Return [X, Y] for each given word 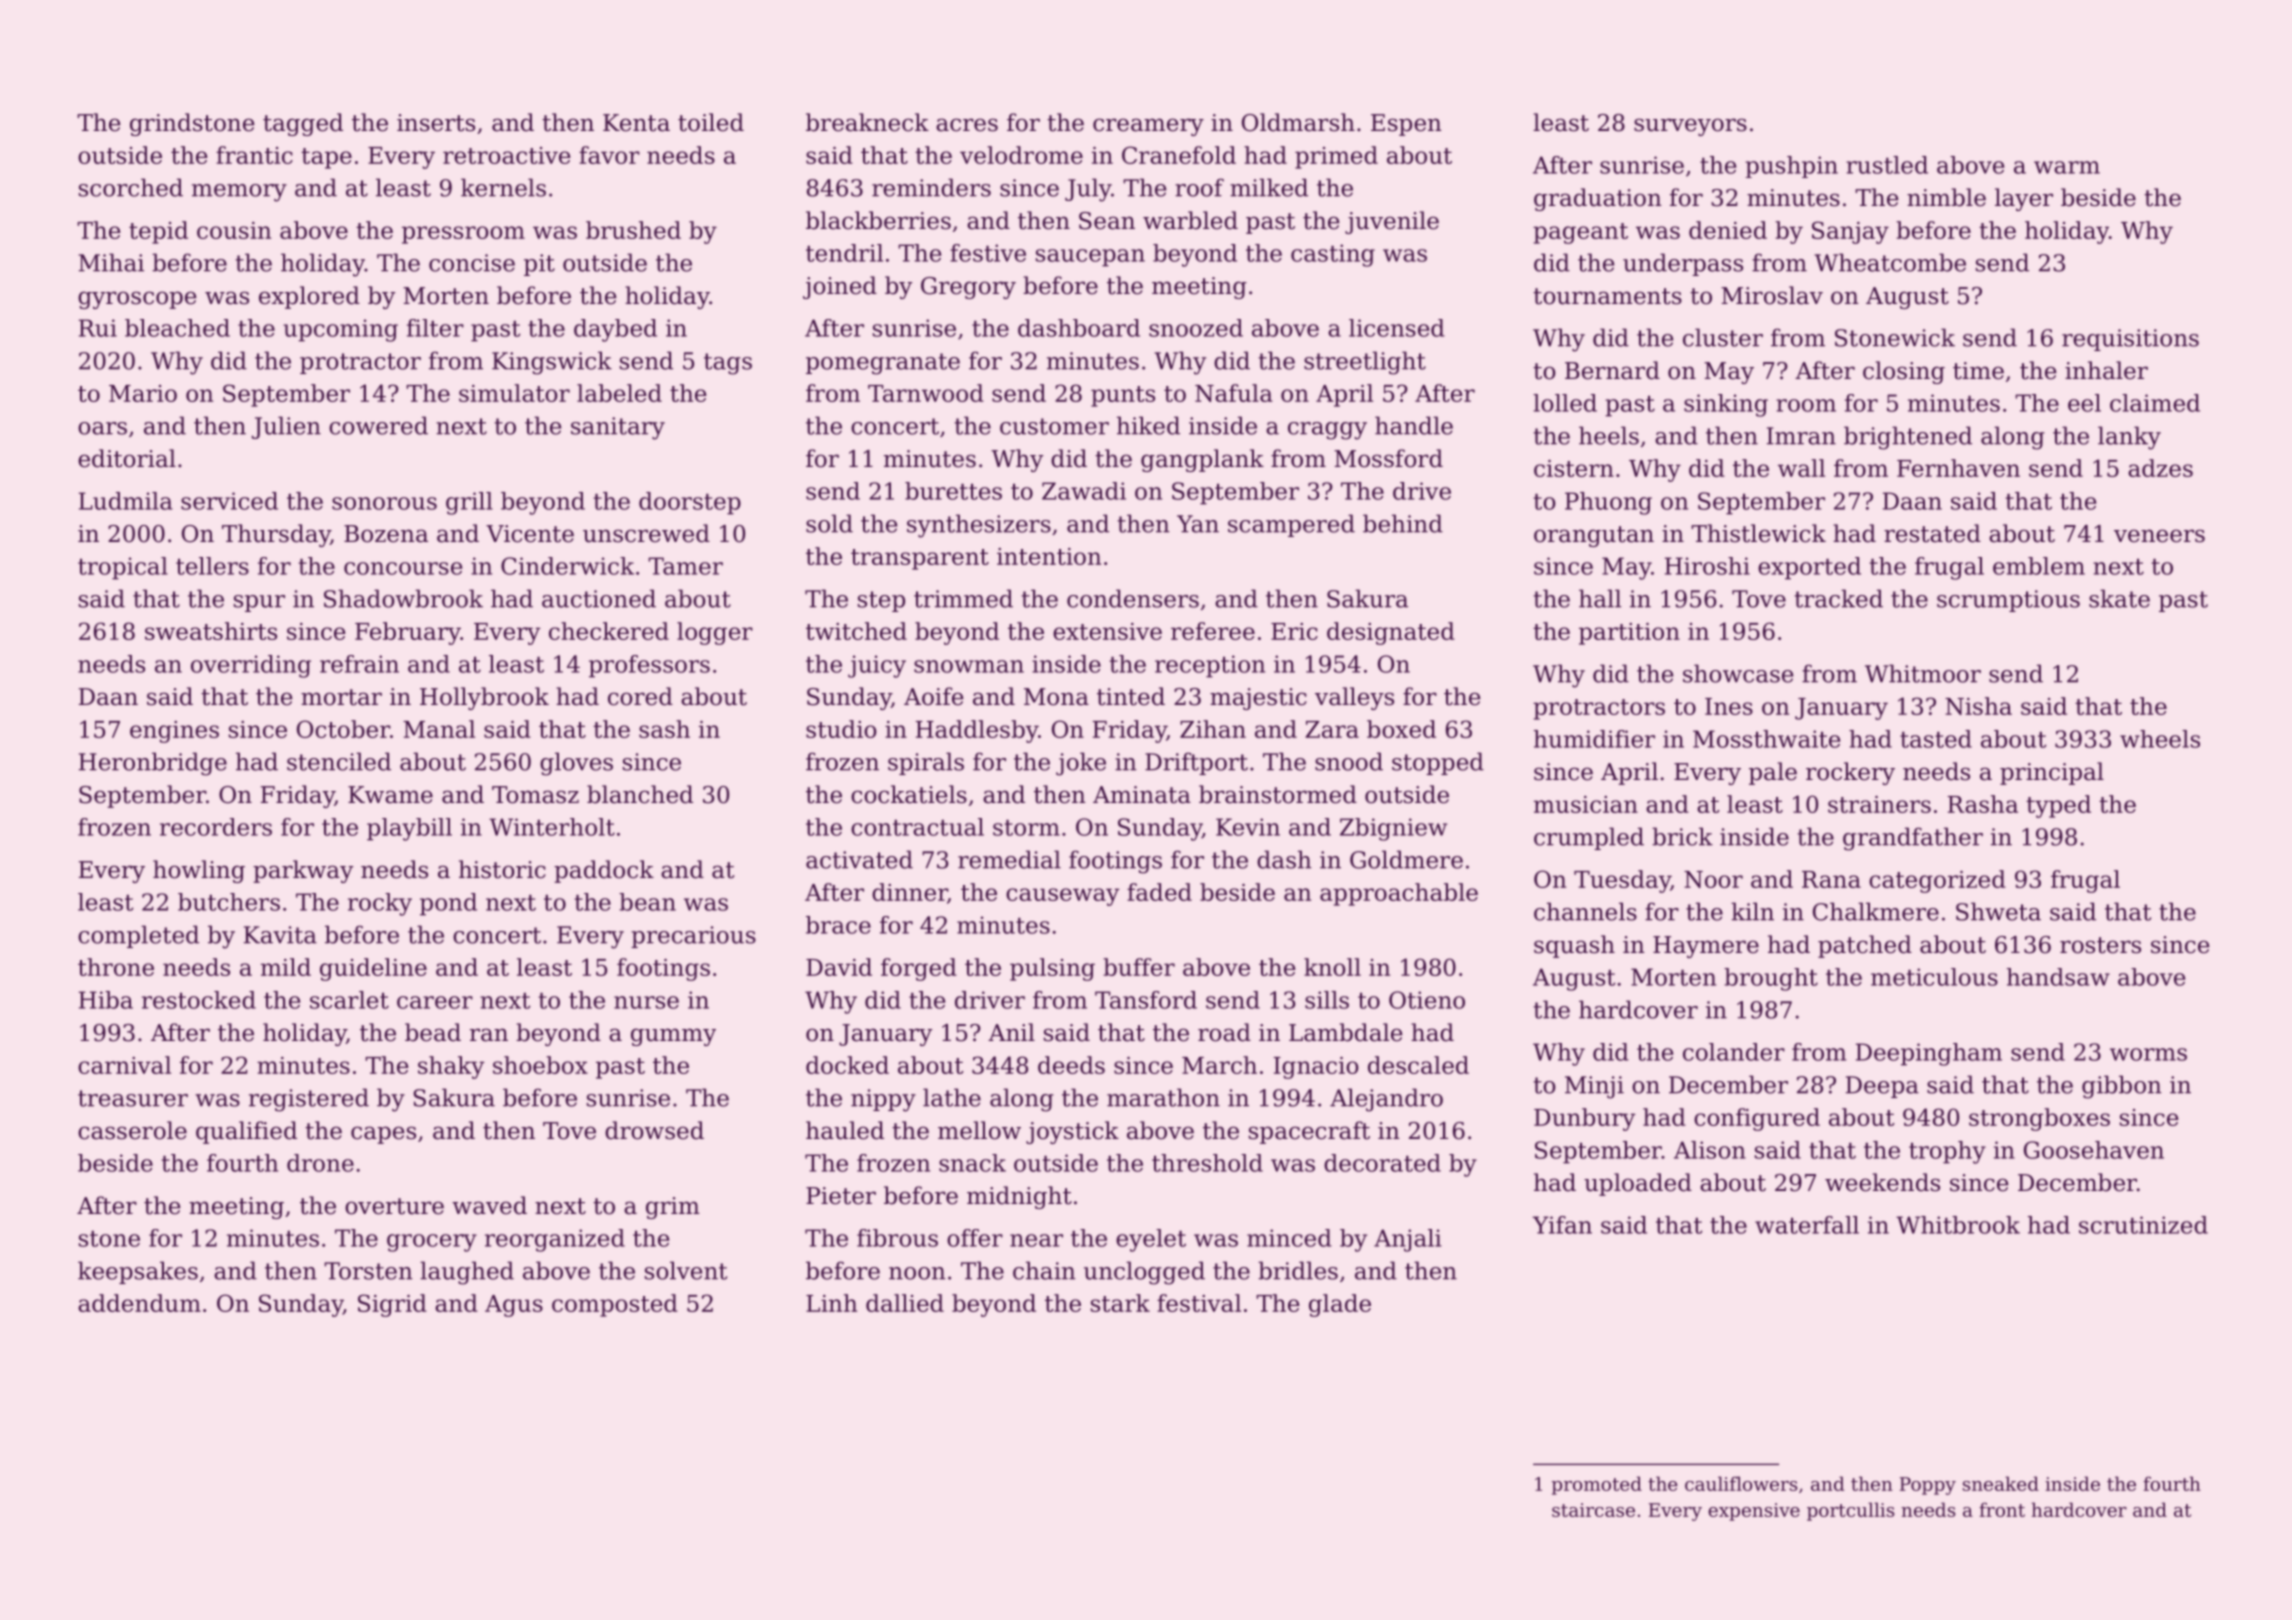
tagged [303, 124]
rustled [1887, 165]
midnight [1019, 1197]
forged [919, 969]
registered [309, 1100]
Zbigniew [1393, 829]
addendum [139, 1303]
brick [1682, 836]
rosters [2100, 945]
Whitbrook [1958, 1225]
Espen [1406, 125]
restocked [199, 1000]
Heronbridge [153, 764]
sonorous [384, 503]
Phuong [1608, 503]
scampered [1291, 525]
